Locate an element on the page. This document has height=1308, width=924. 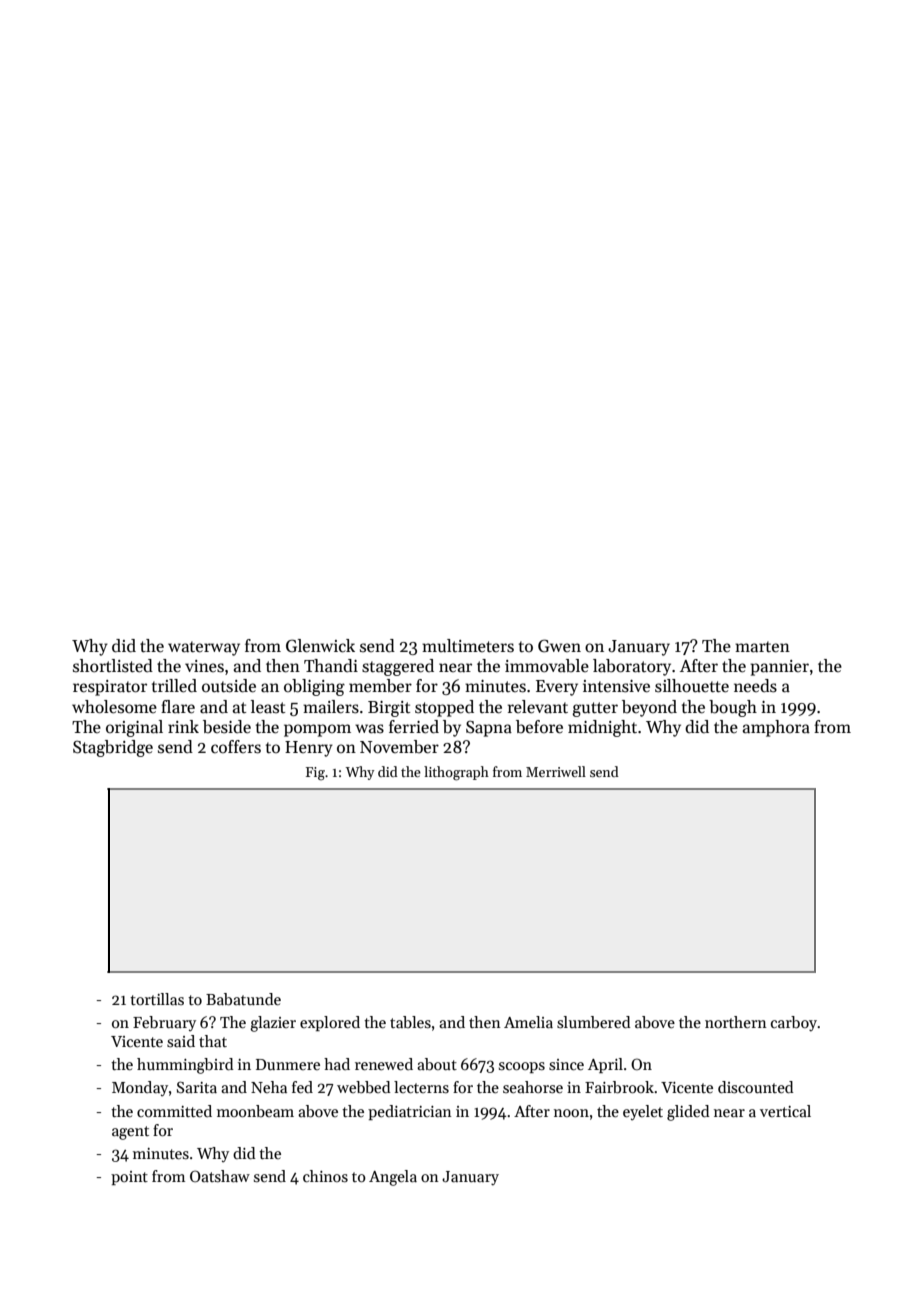
carboy is located at coordinates (794, 1023).
